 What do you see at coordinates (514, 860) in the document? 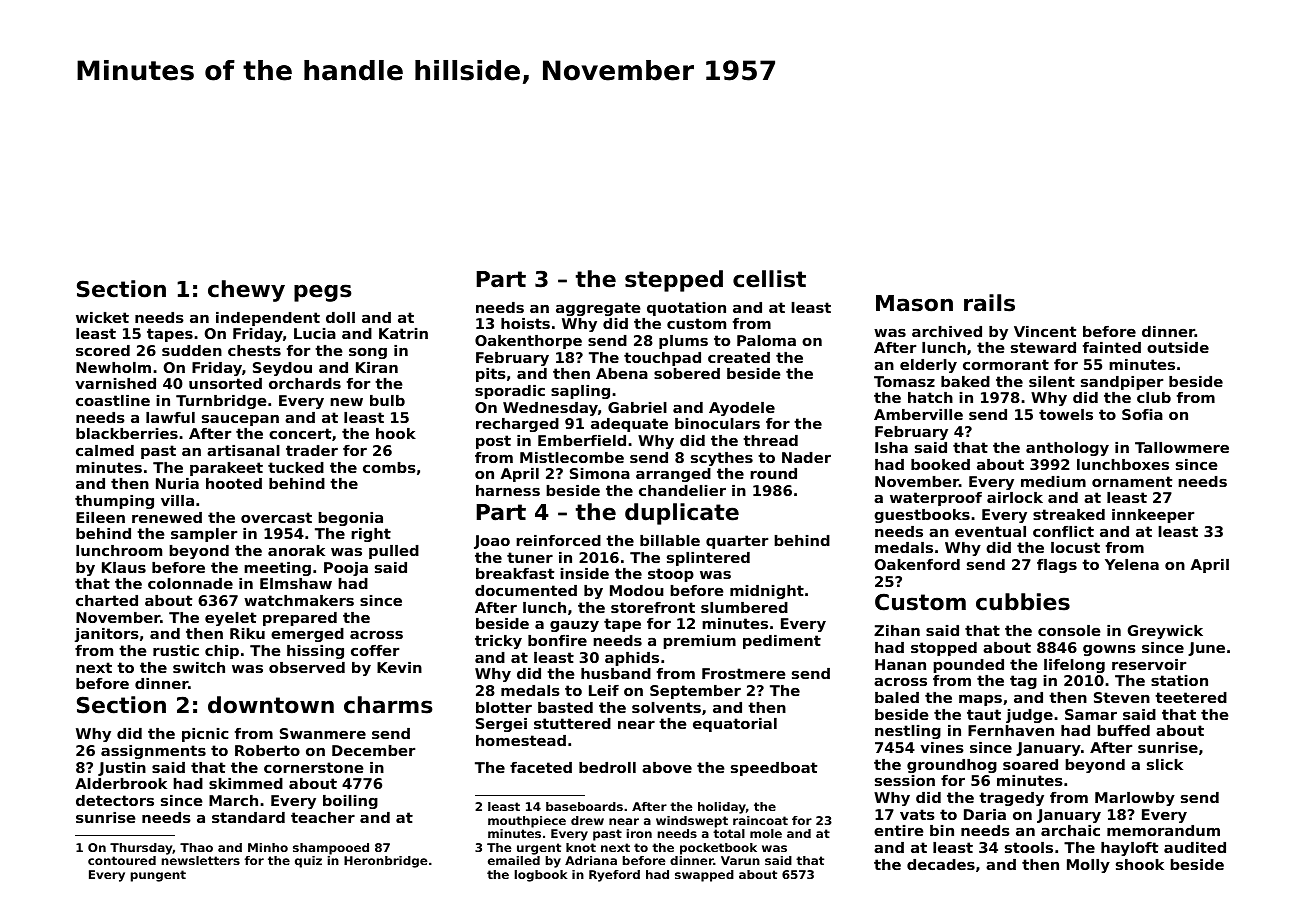
I see `emailed` at bounding box center [514, 860].
